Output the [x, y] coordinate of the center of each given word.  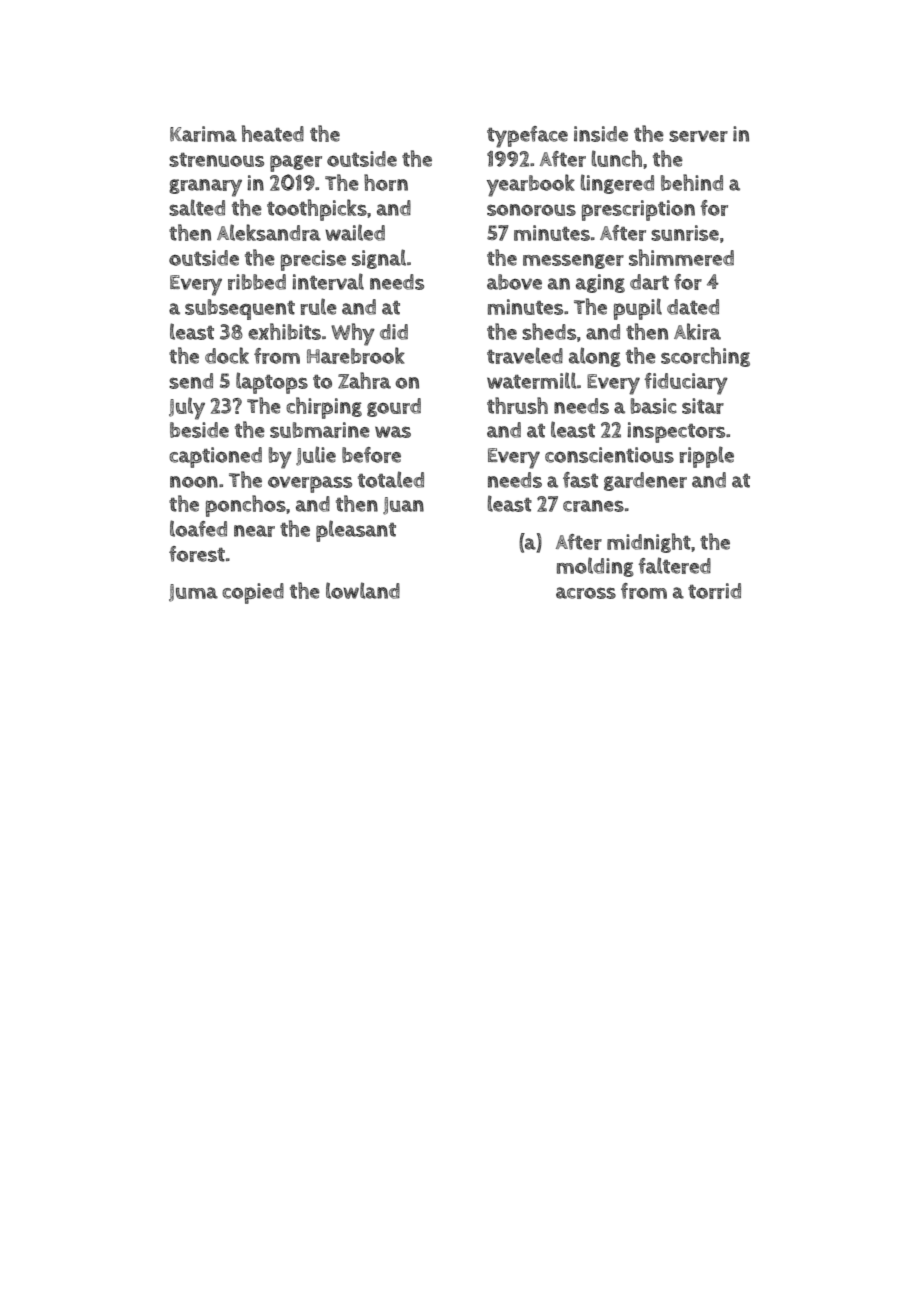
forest [197, 554]
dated [693, 307]
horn [386, 182]
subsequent [240, 309]
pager [296, 163]
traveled [525, 355]
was [393, 432]
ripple [706, 457]
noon [194, 482]
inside [601, 134]
